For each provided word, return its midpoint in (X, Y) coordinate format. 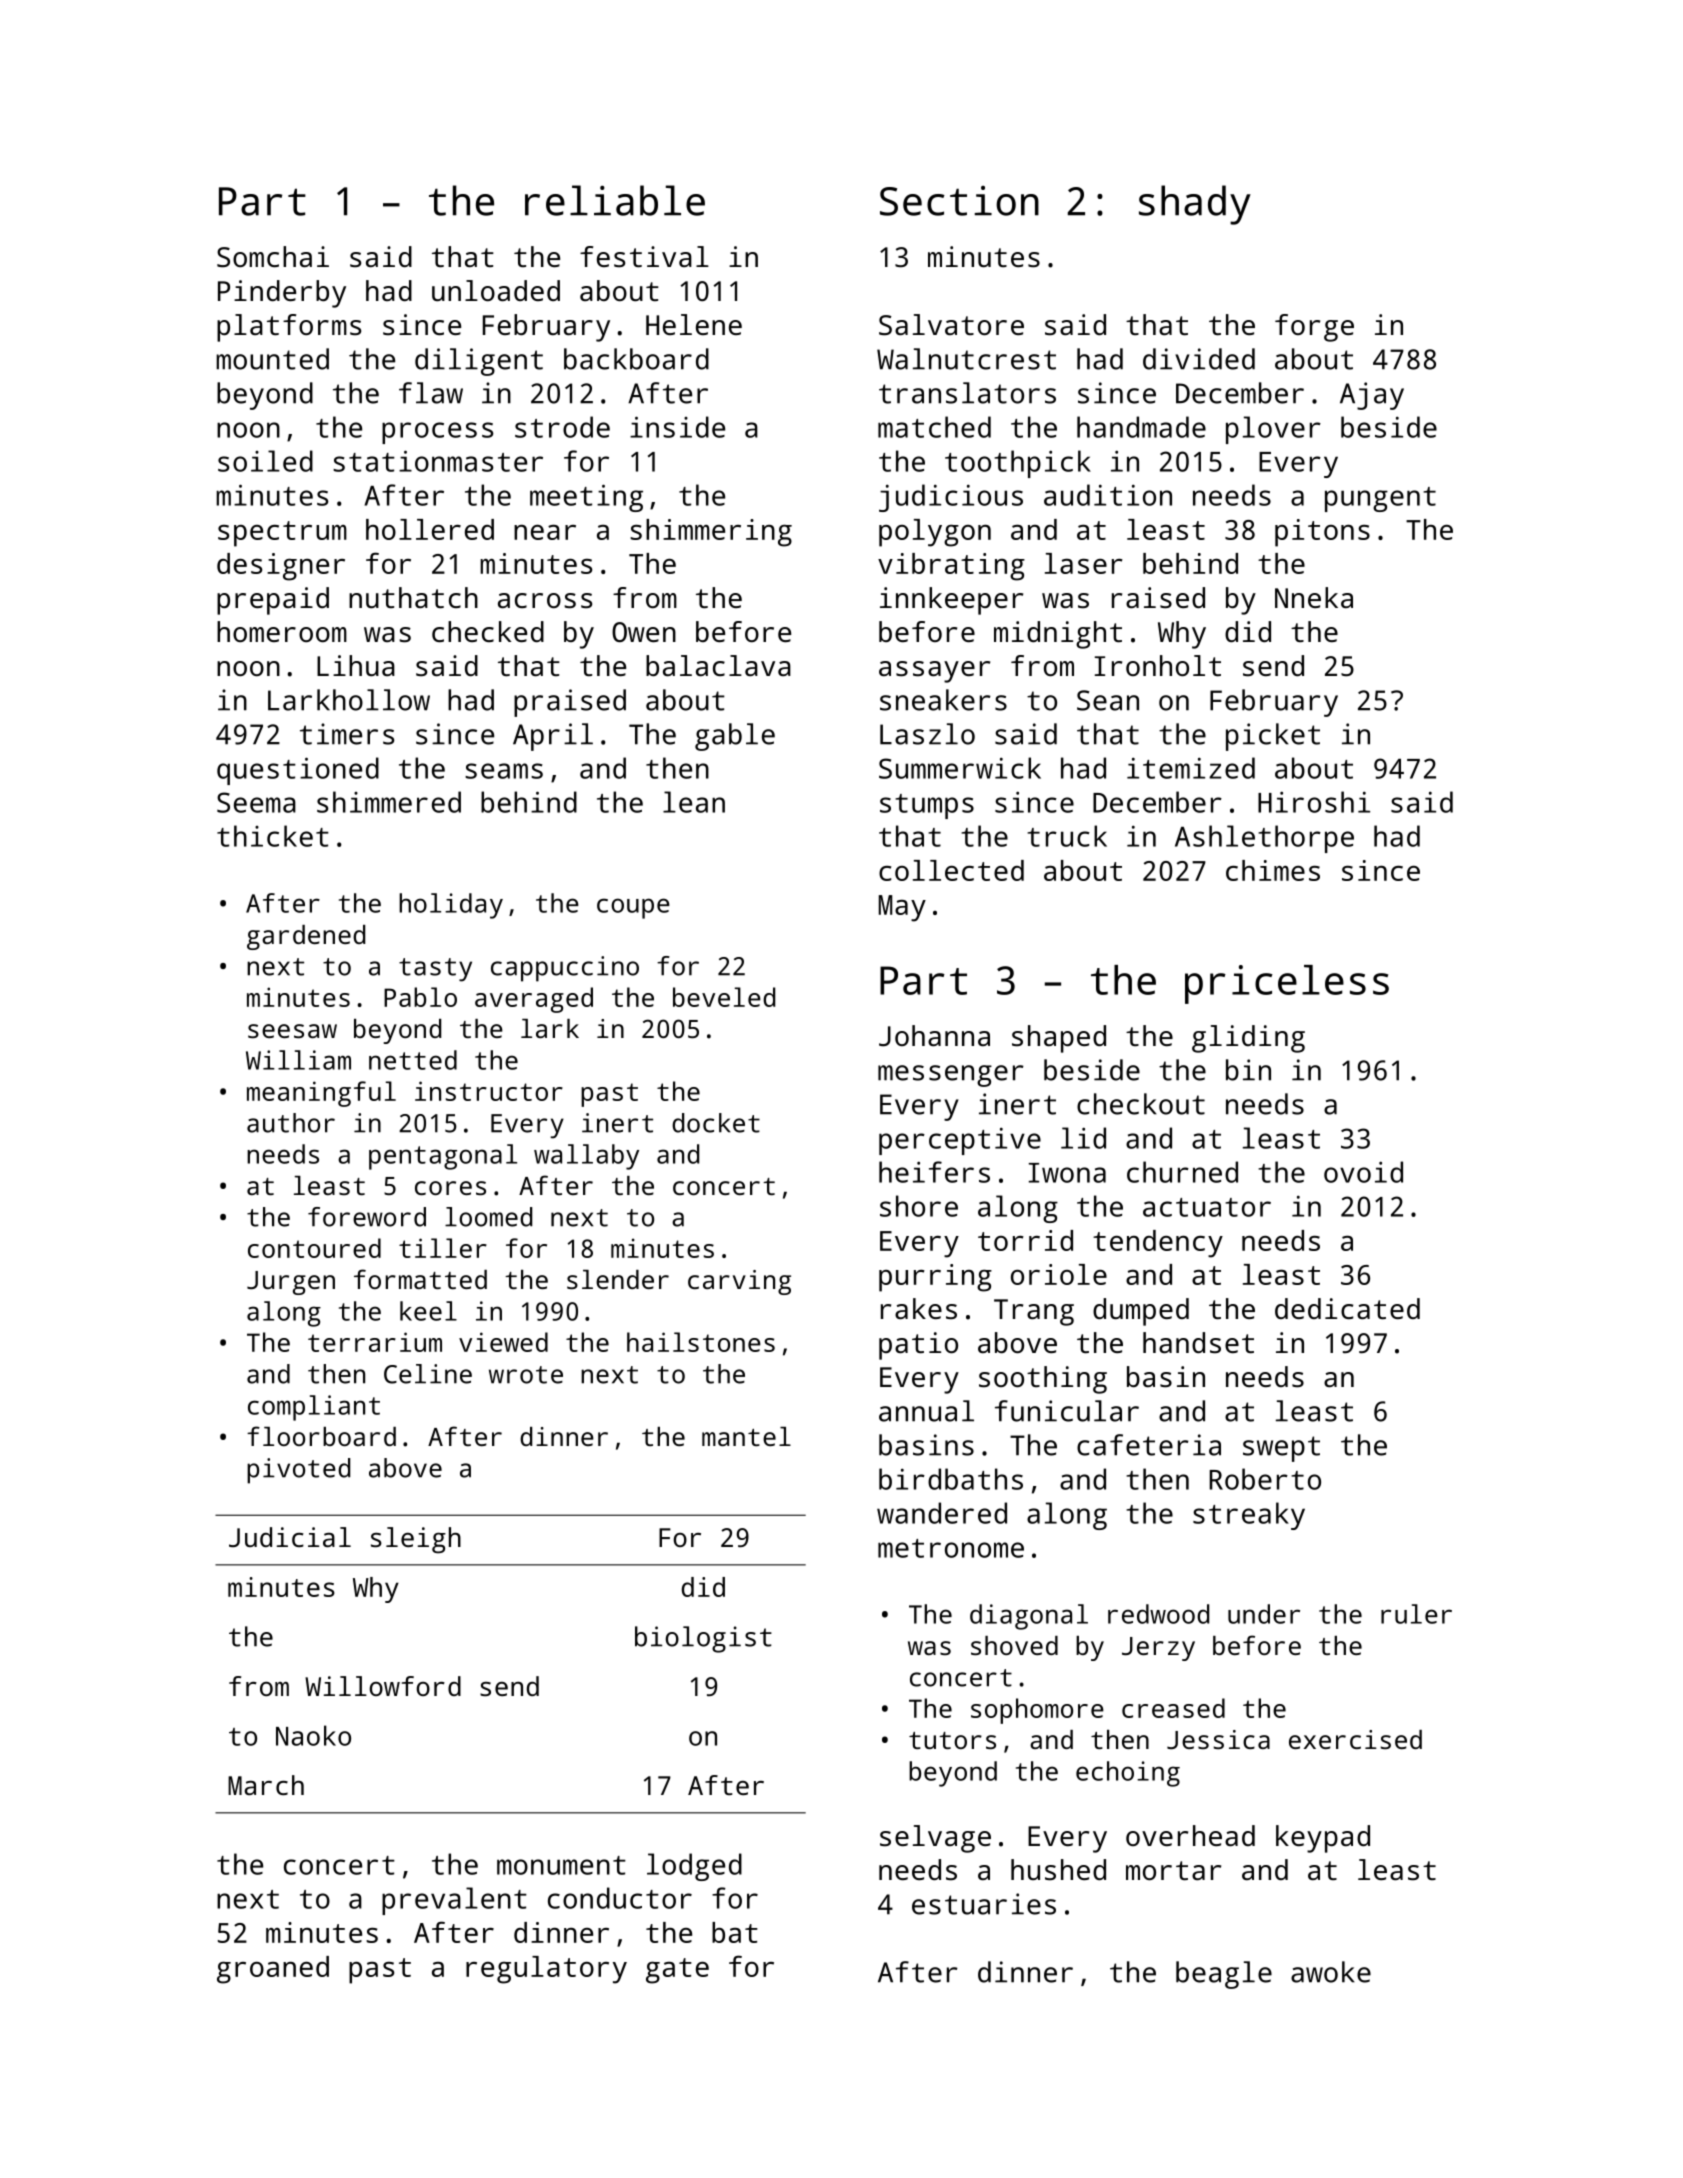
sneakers (943, 700)
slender (618, 1279)
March (266, 1785)
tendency (1158, 1244)
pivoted (298, 1471)
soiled (265, 461)
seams (504, 771)
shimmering (711, 533)
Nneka (1314, 597)
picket (1273, 737)
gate (677, 1971)
